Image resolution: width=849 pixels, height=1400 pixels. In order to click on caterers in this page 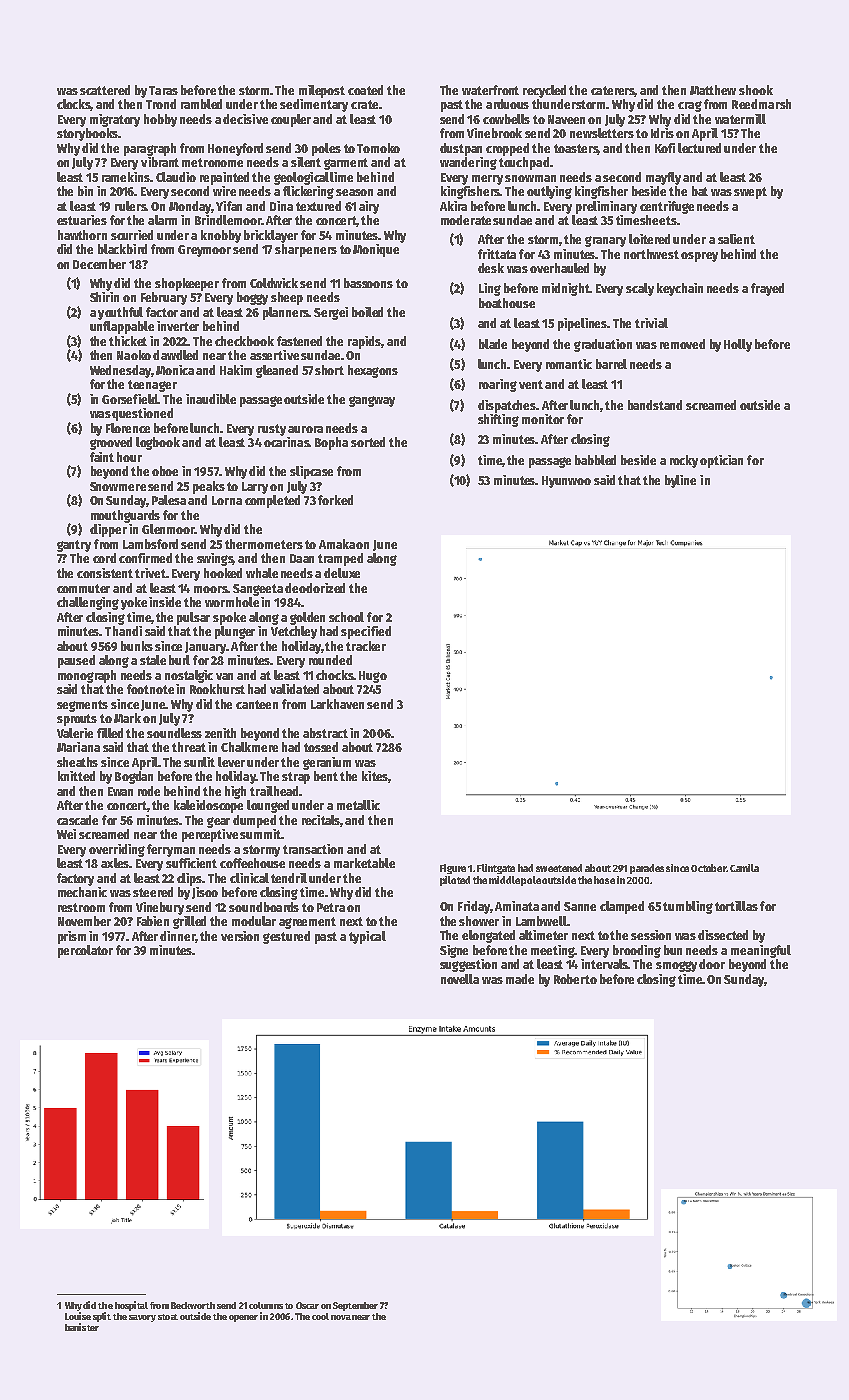, I will do `click(613, 91)`.
